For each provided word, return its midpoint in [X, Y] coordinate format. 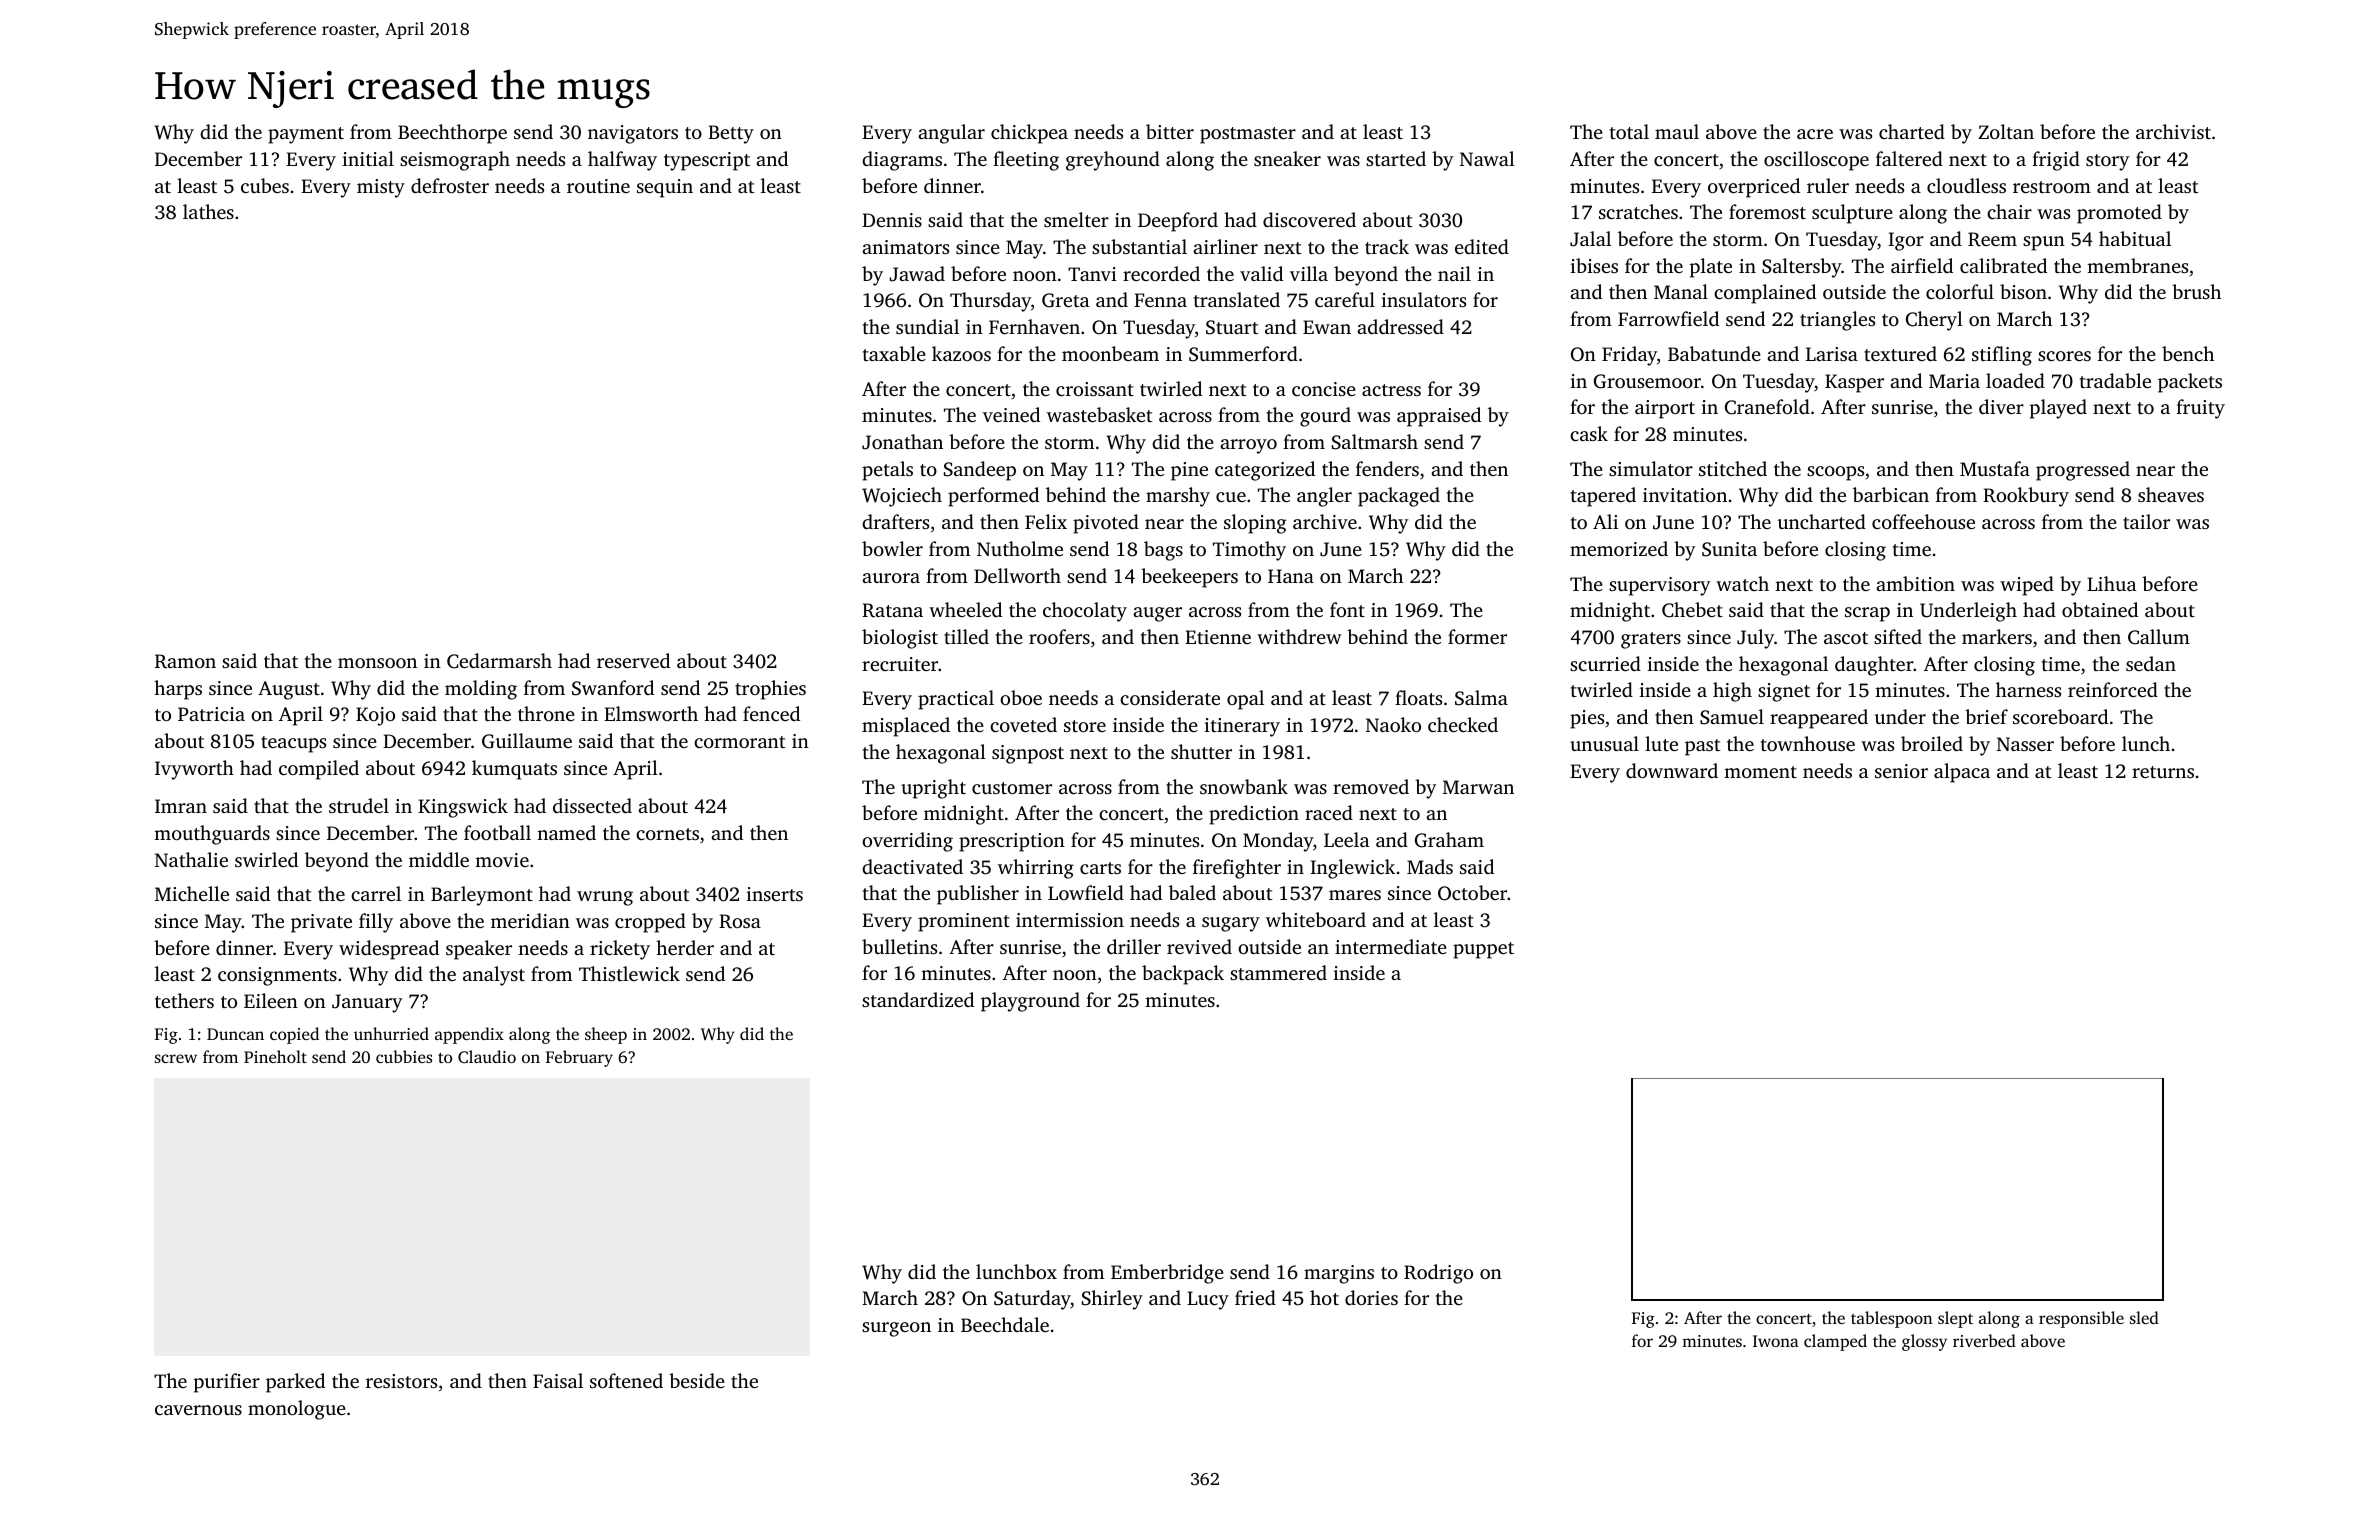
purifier [227, 1383]
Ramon [185, 661]
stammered [1278, 972]
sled [2144, 1317]
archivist [2173, 131]
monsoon [377, 663]
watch [1742, 583]
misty [381, 188]
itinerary [1242, 727]
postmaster [1248, 135]
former [1477, 636]
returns [2163, 772]
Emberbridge [1167, 1274]
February [579, 1058]
